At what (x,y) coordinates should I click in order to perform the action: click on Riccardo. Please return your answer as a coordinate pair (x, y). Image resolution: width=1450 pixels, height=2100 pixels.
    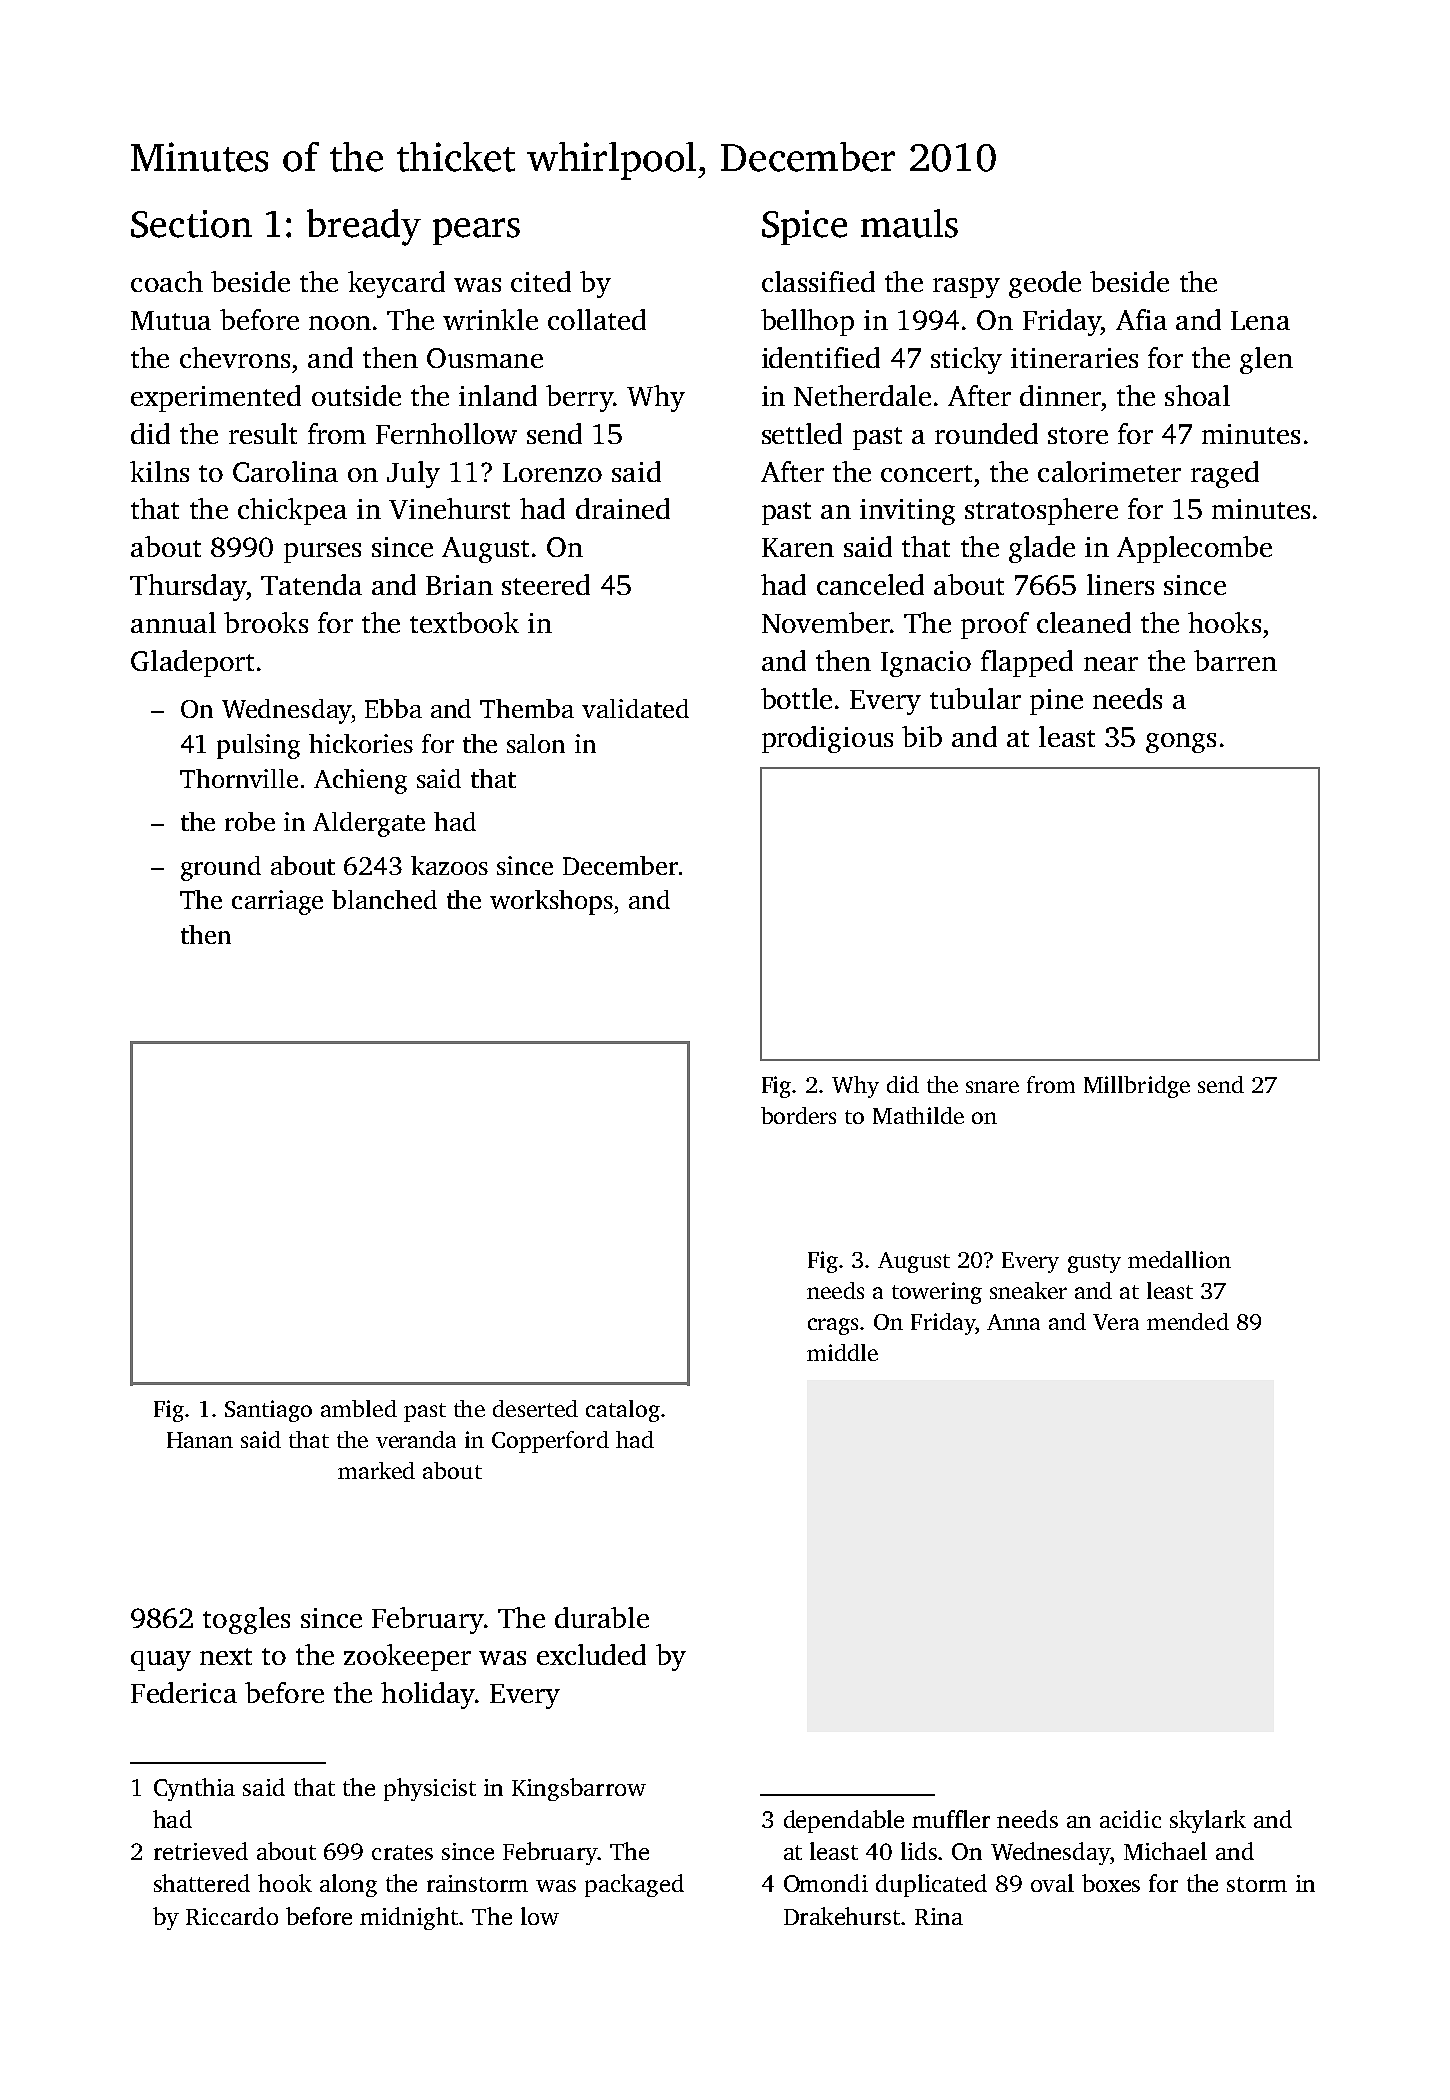
    Looking at the image, I should click on (232, 1916).
